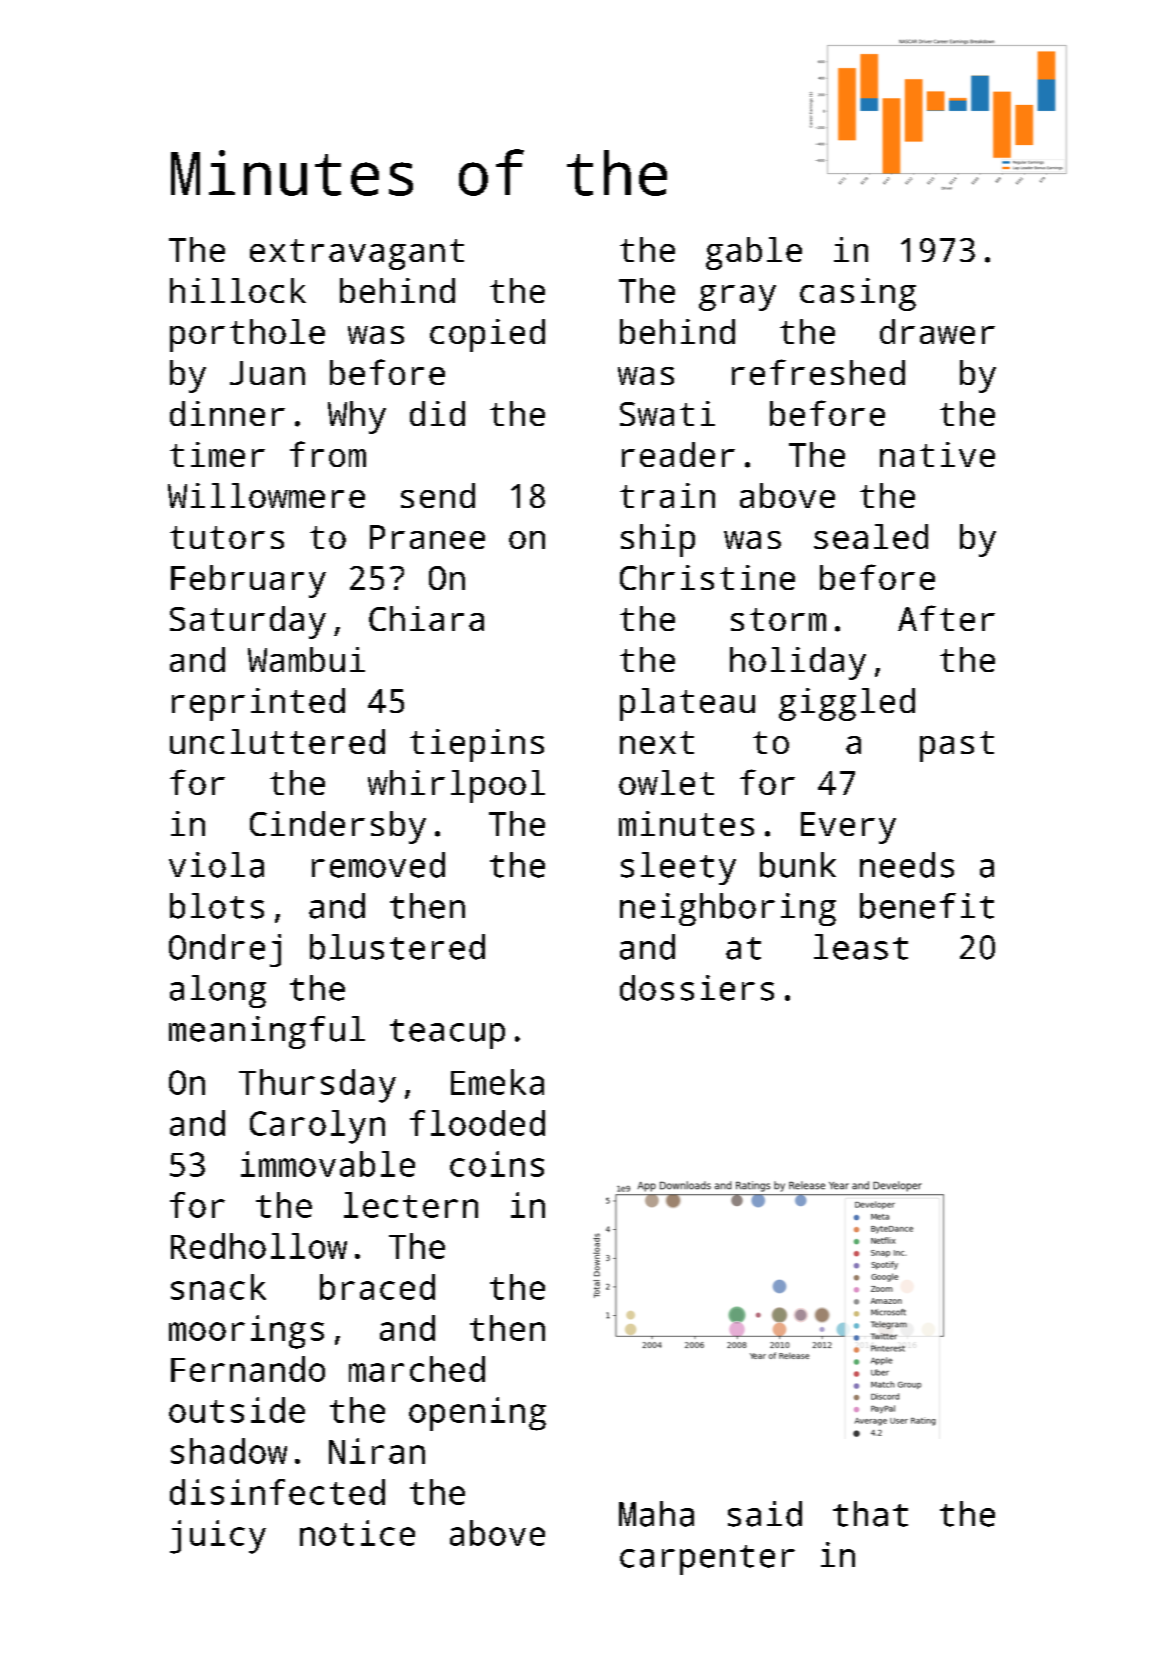  Describe the element at coordinates (754, 253) in the screenshot. I see `gable` at that location.
